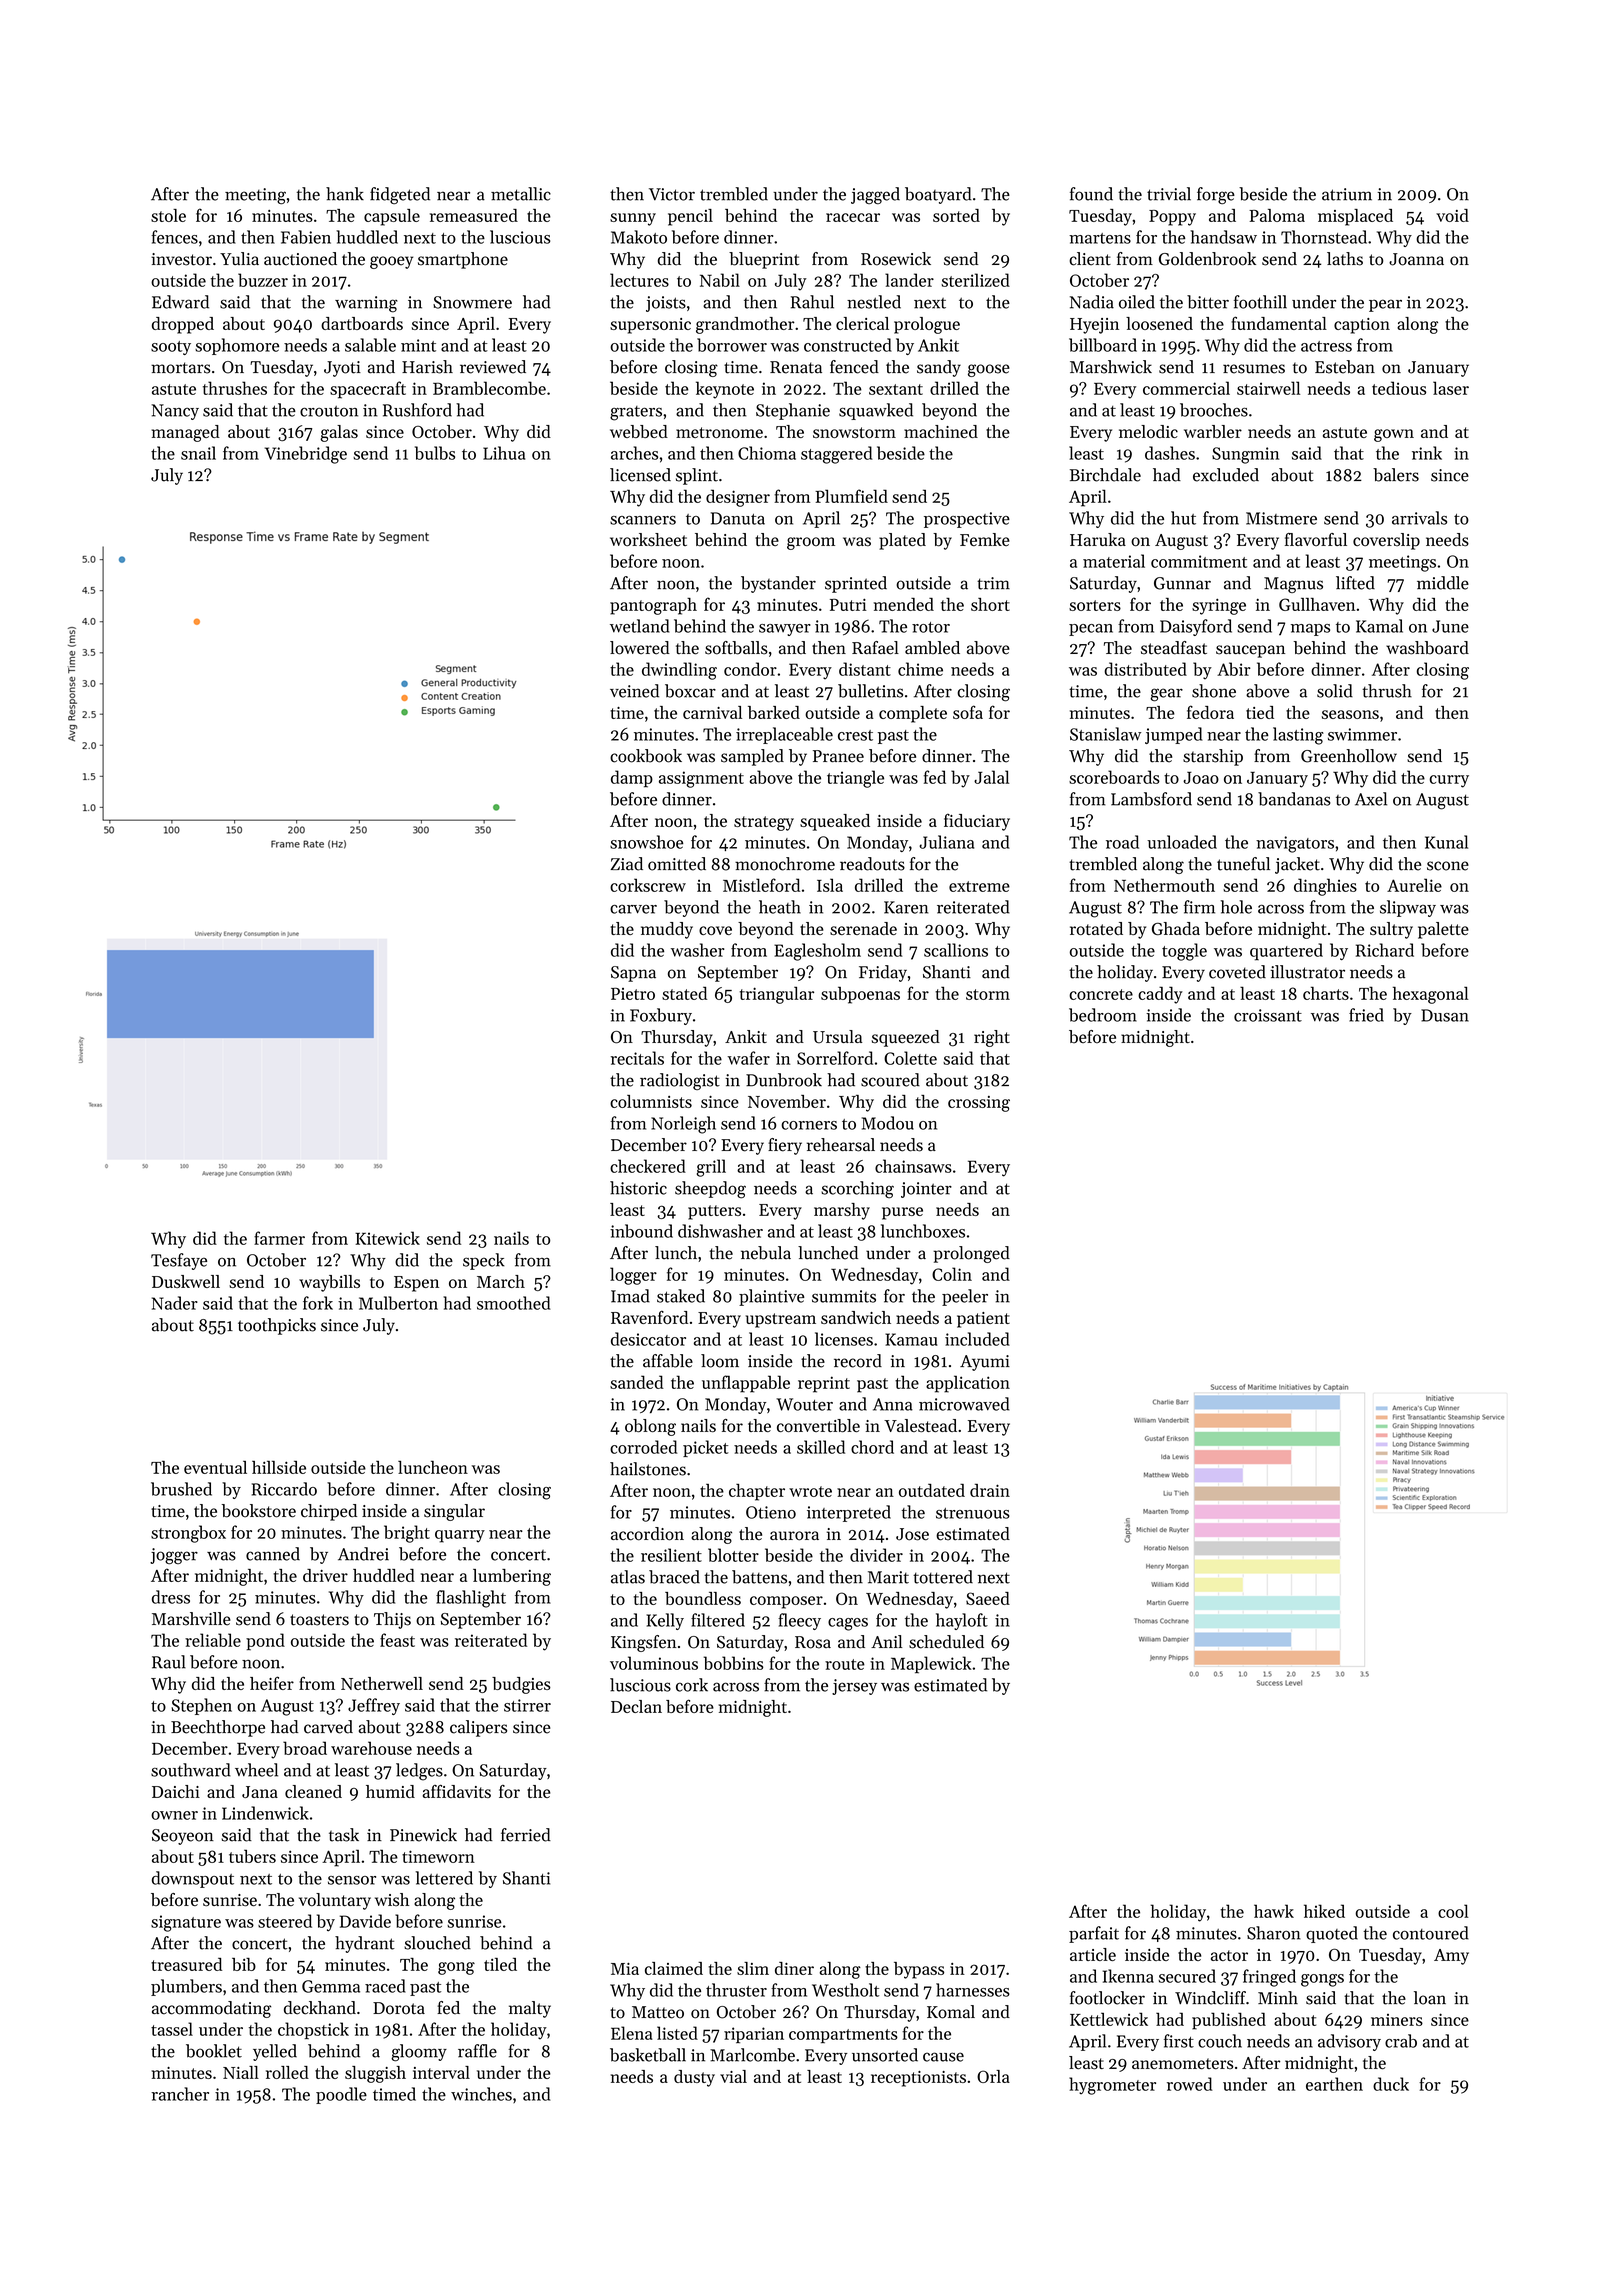 This screenshot has width=1620, height=2292. I want to click on dusty, so click(694, 2078).
